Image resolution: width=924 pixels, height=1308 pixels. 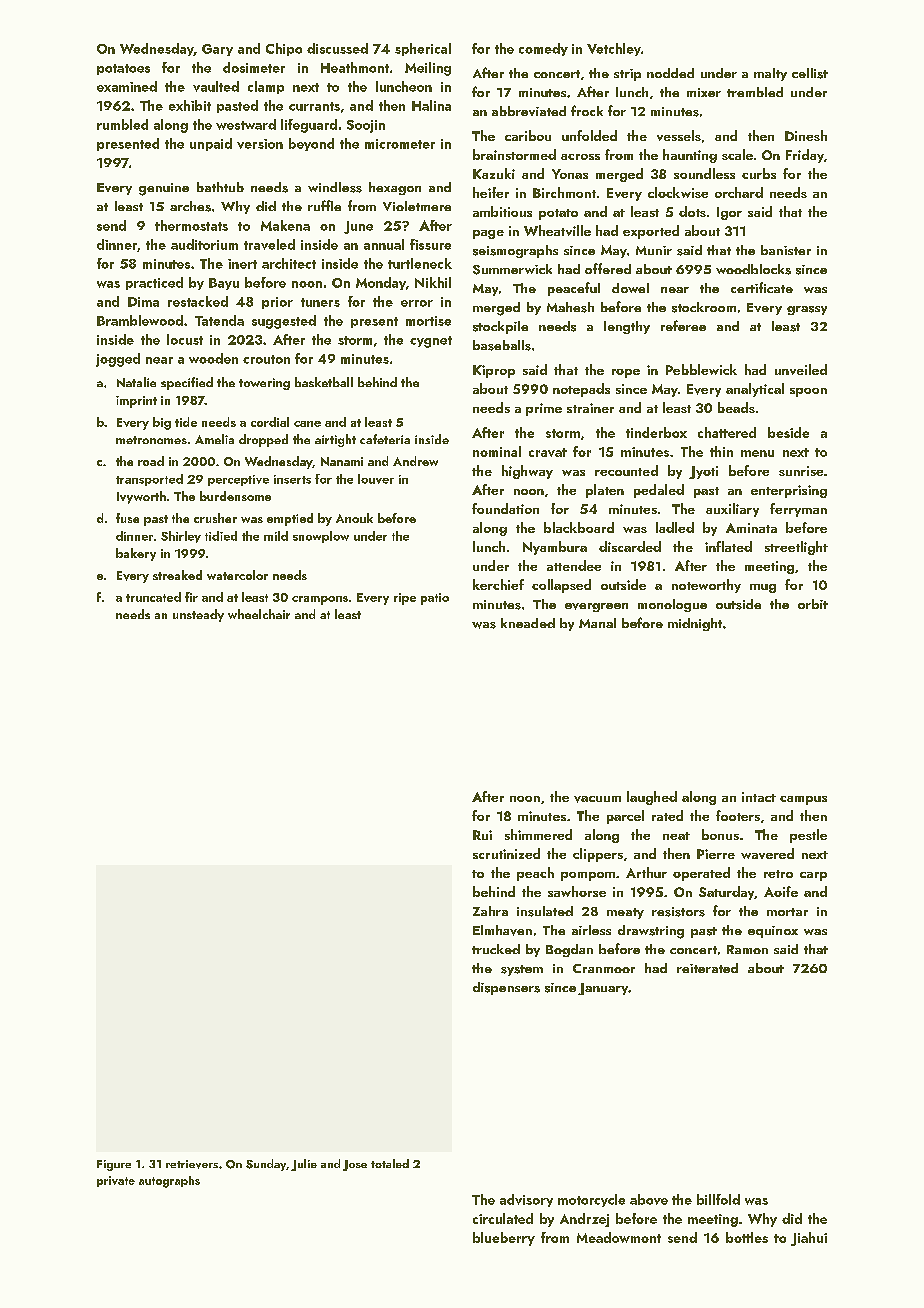 What do you see at coordinates (114, 1165) in the page?
I see `Figure` at bounding box center [114, 1165].
